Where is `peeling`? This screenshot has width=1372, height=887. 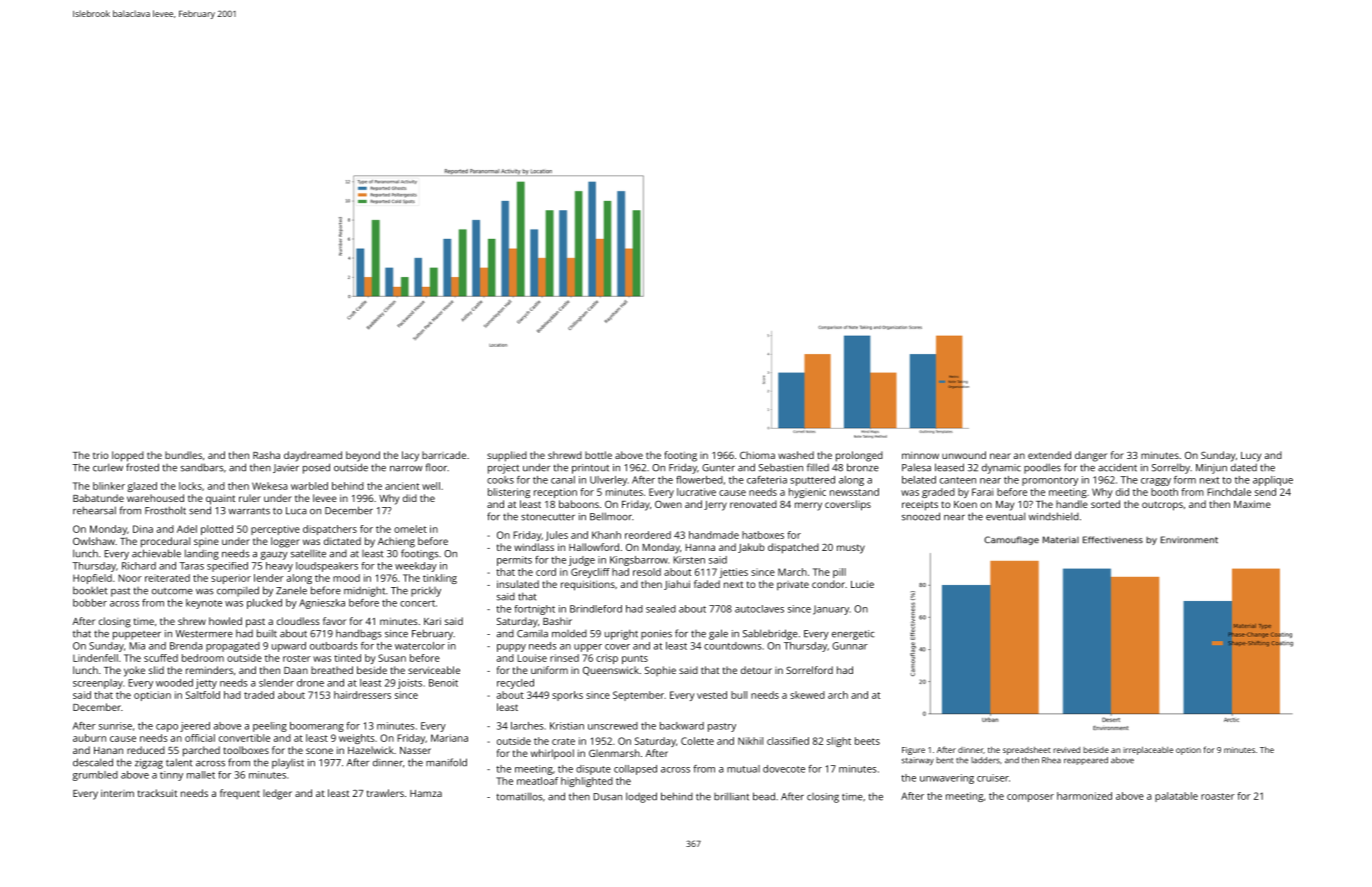
peeling is located at coordinates (270, 727).
